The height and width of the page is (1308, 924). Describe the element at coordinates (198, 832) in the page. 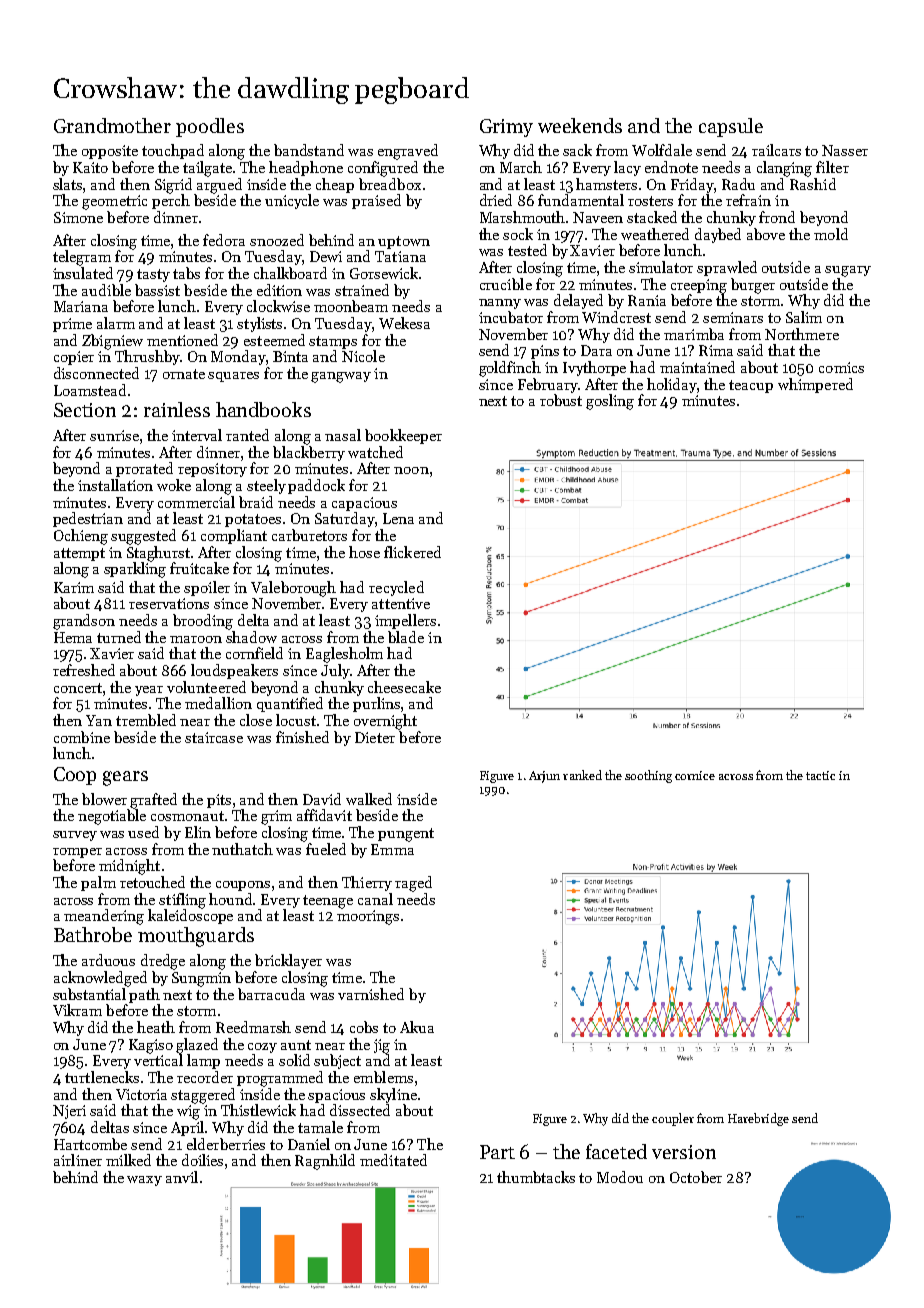

I see `Elin` at that location.
